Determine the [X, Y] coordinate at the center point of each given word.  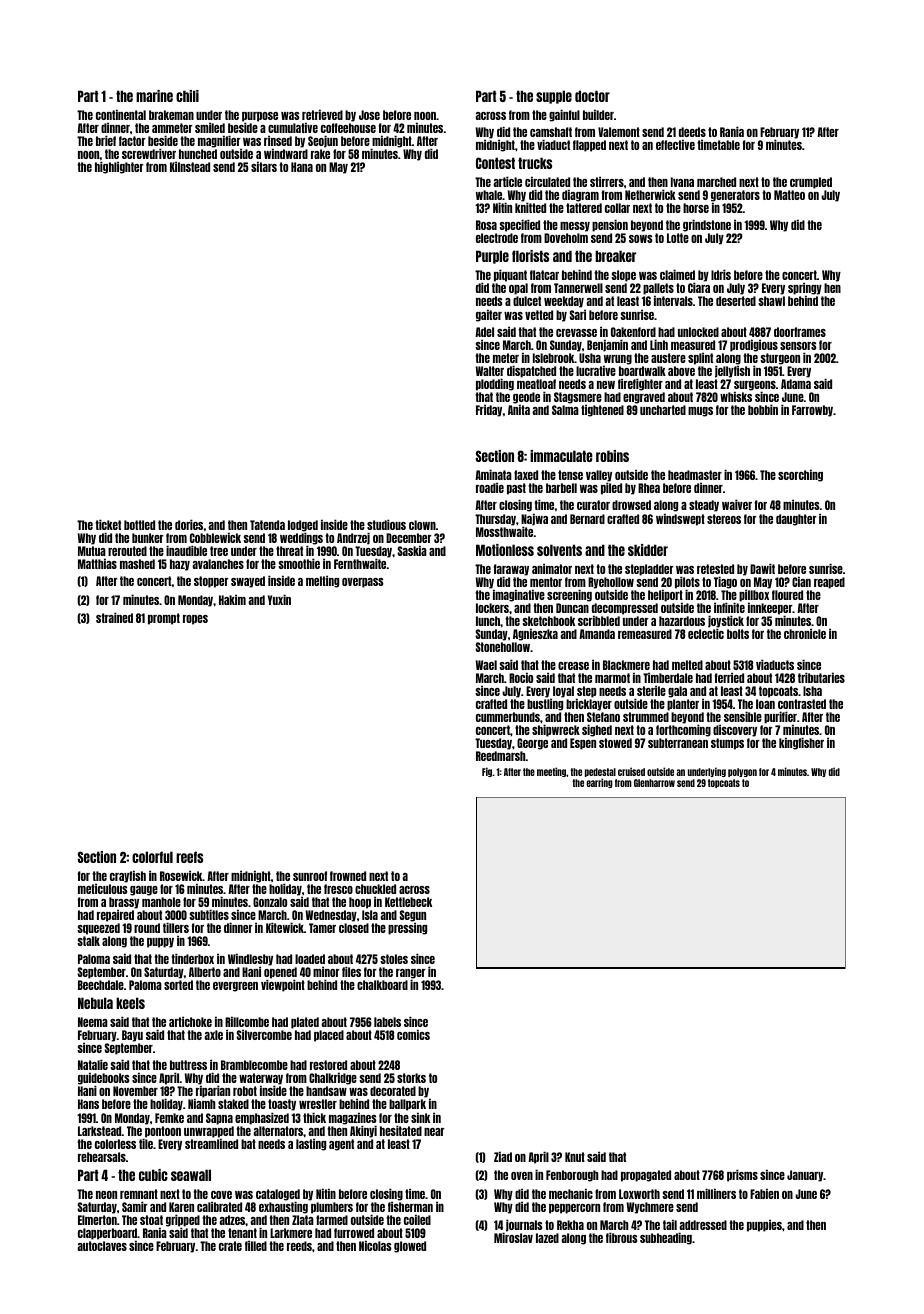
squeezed [98, 929]
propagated [646, 1176]
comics [413, 1034]
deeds [692, 132]
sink [420, 1117]
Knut [575, 1157]
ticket [108, 524]
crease [573, 666]
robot [245, 1091]
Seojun [323, 141]
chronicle [805, 633]
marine [154, 96]
